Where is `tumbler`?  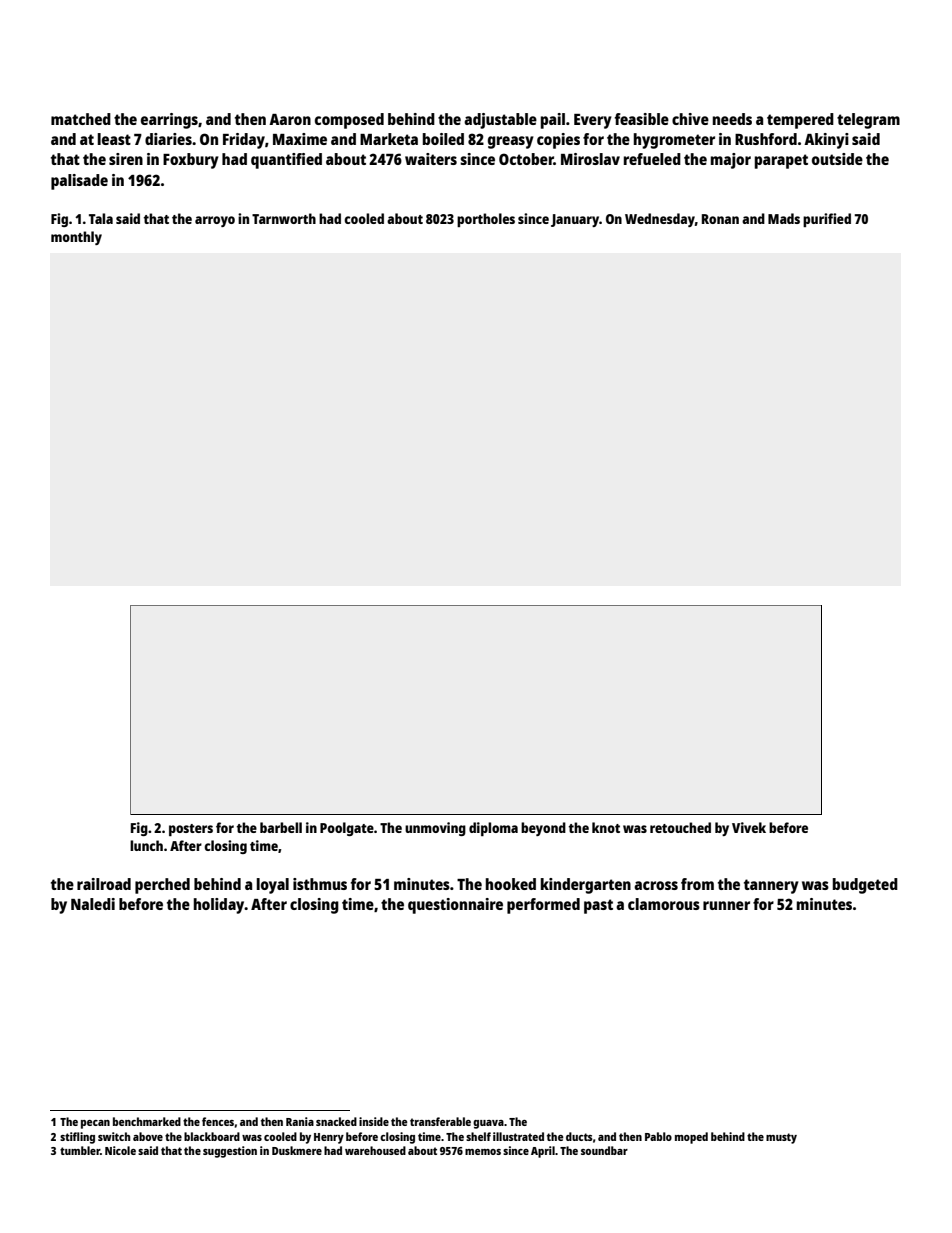 tumbler is located at coordinates (80, 1150).
